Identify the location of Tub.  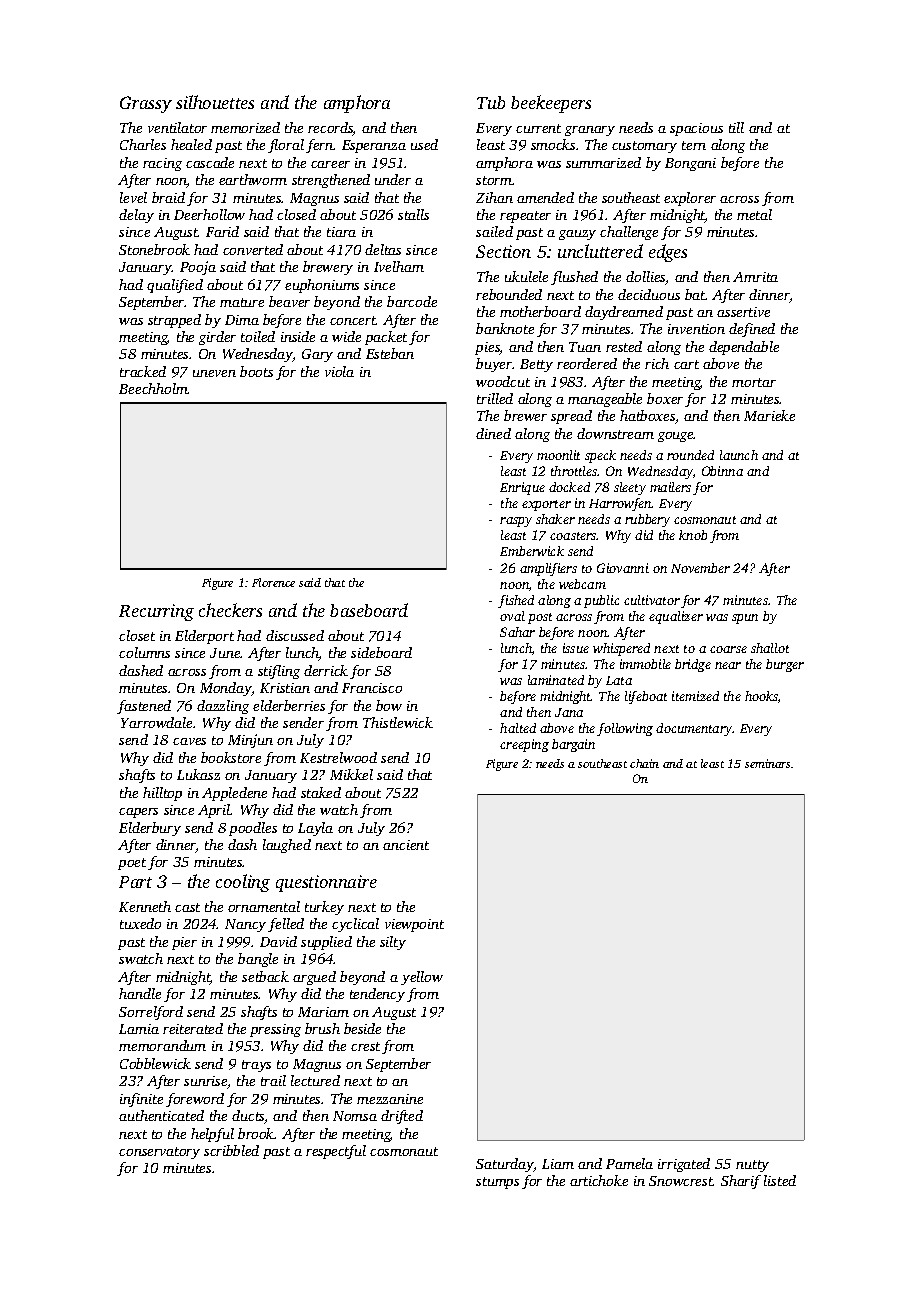
(491, 102).
